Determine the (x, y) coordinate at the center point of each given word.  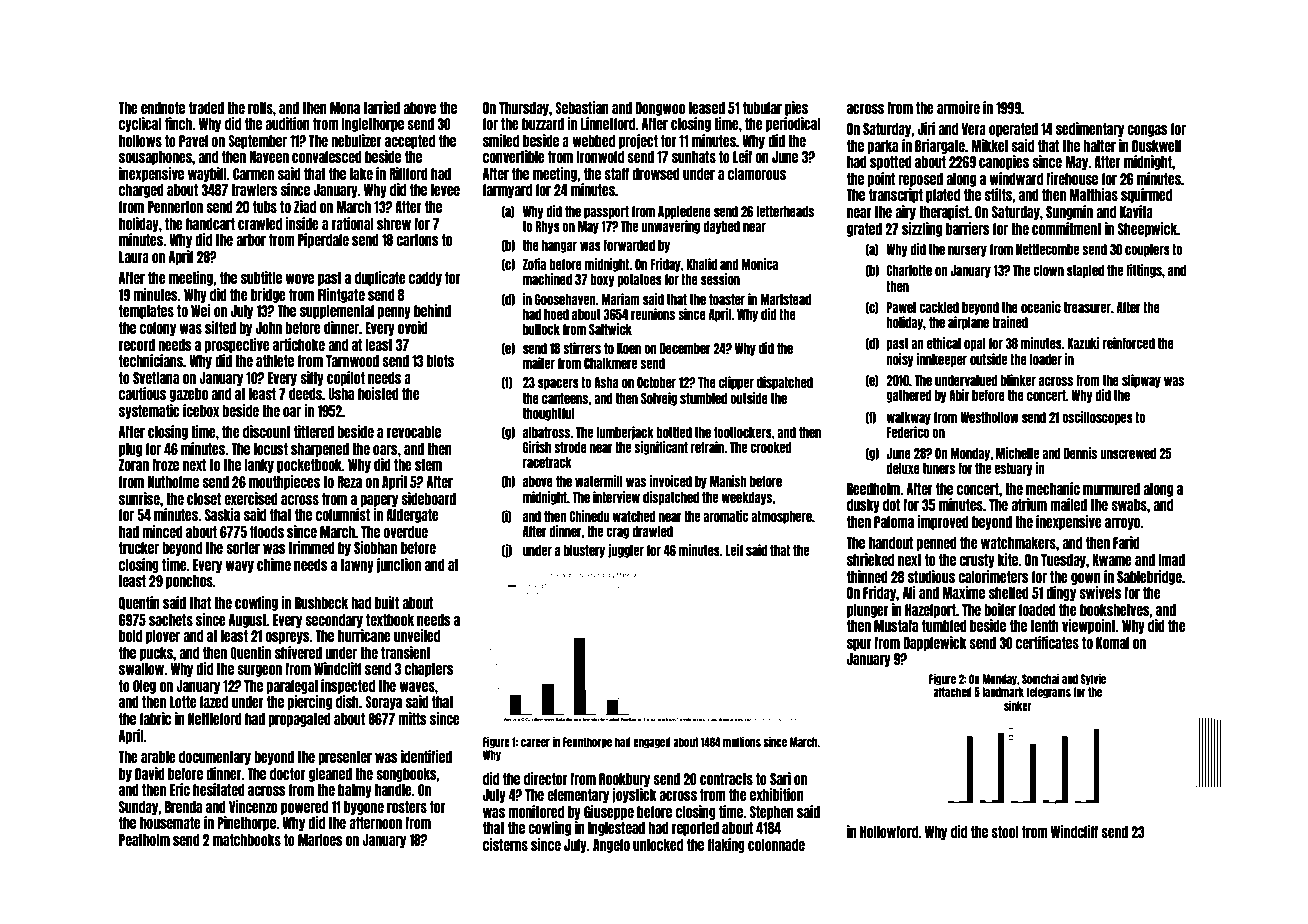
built (387, 602)
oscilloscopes (1097, 418)
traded (206, 108)
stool (1005, 832)
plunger (868, 611)
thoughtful (548, 414)
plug (130, 450)
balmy (355, 791)
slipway (1141, 381)
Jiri (926, 128)
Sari (780, 778)
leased (707, 108)
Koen (629, 348)
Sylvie (1093, 680)
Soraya (383, 703)
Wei (201, 310)
